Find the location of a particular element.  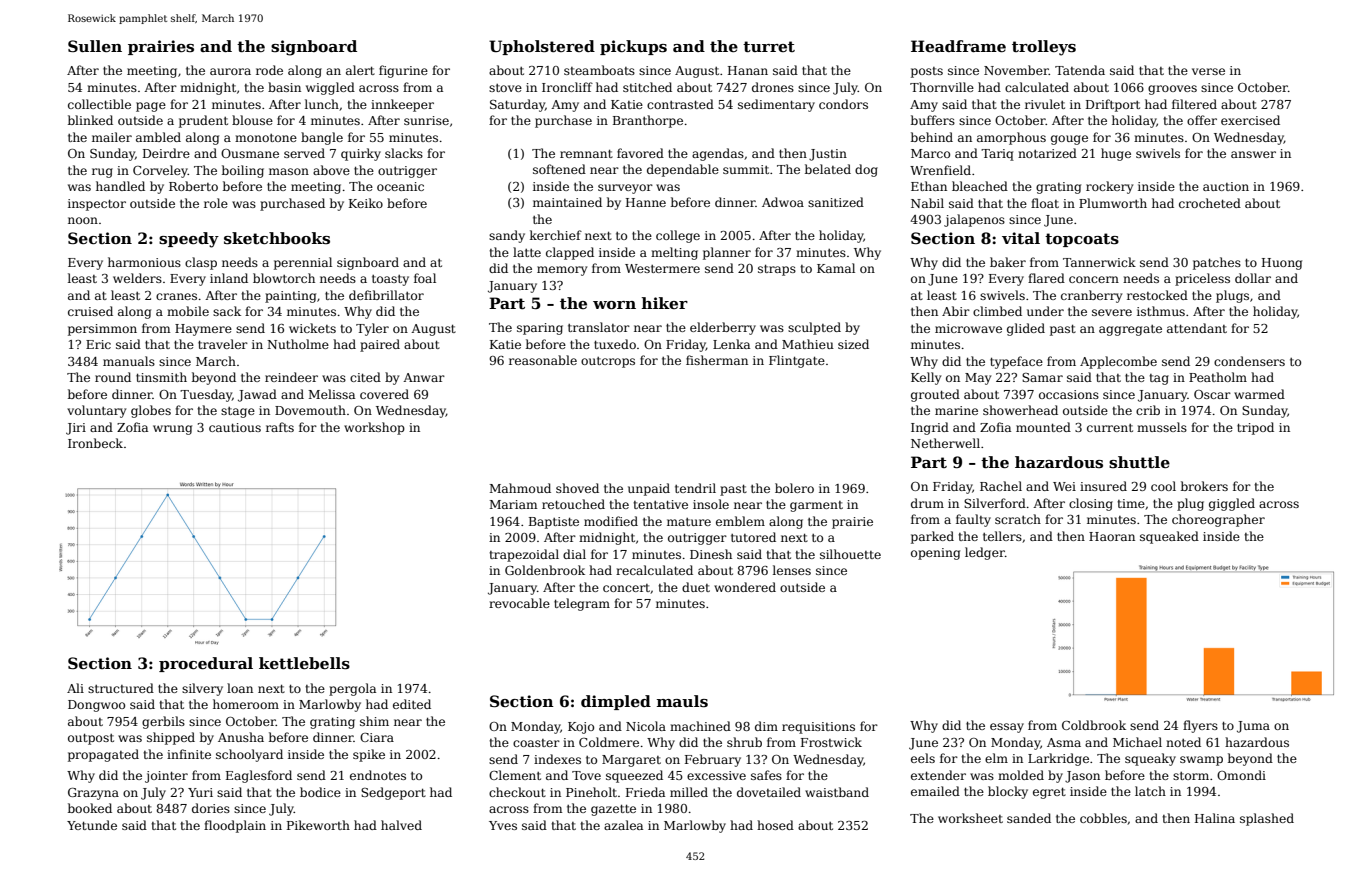

gerbils is located at coordinates (163, 722).
